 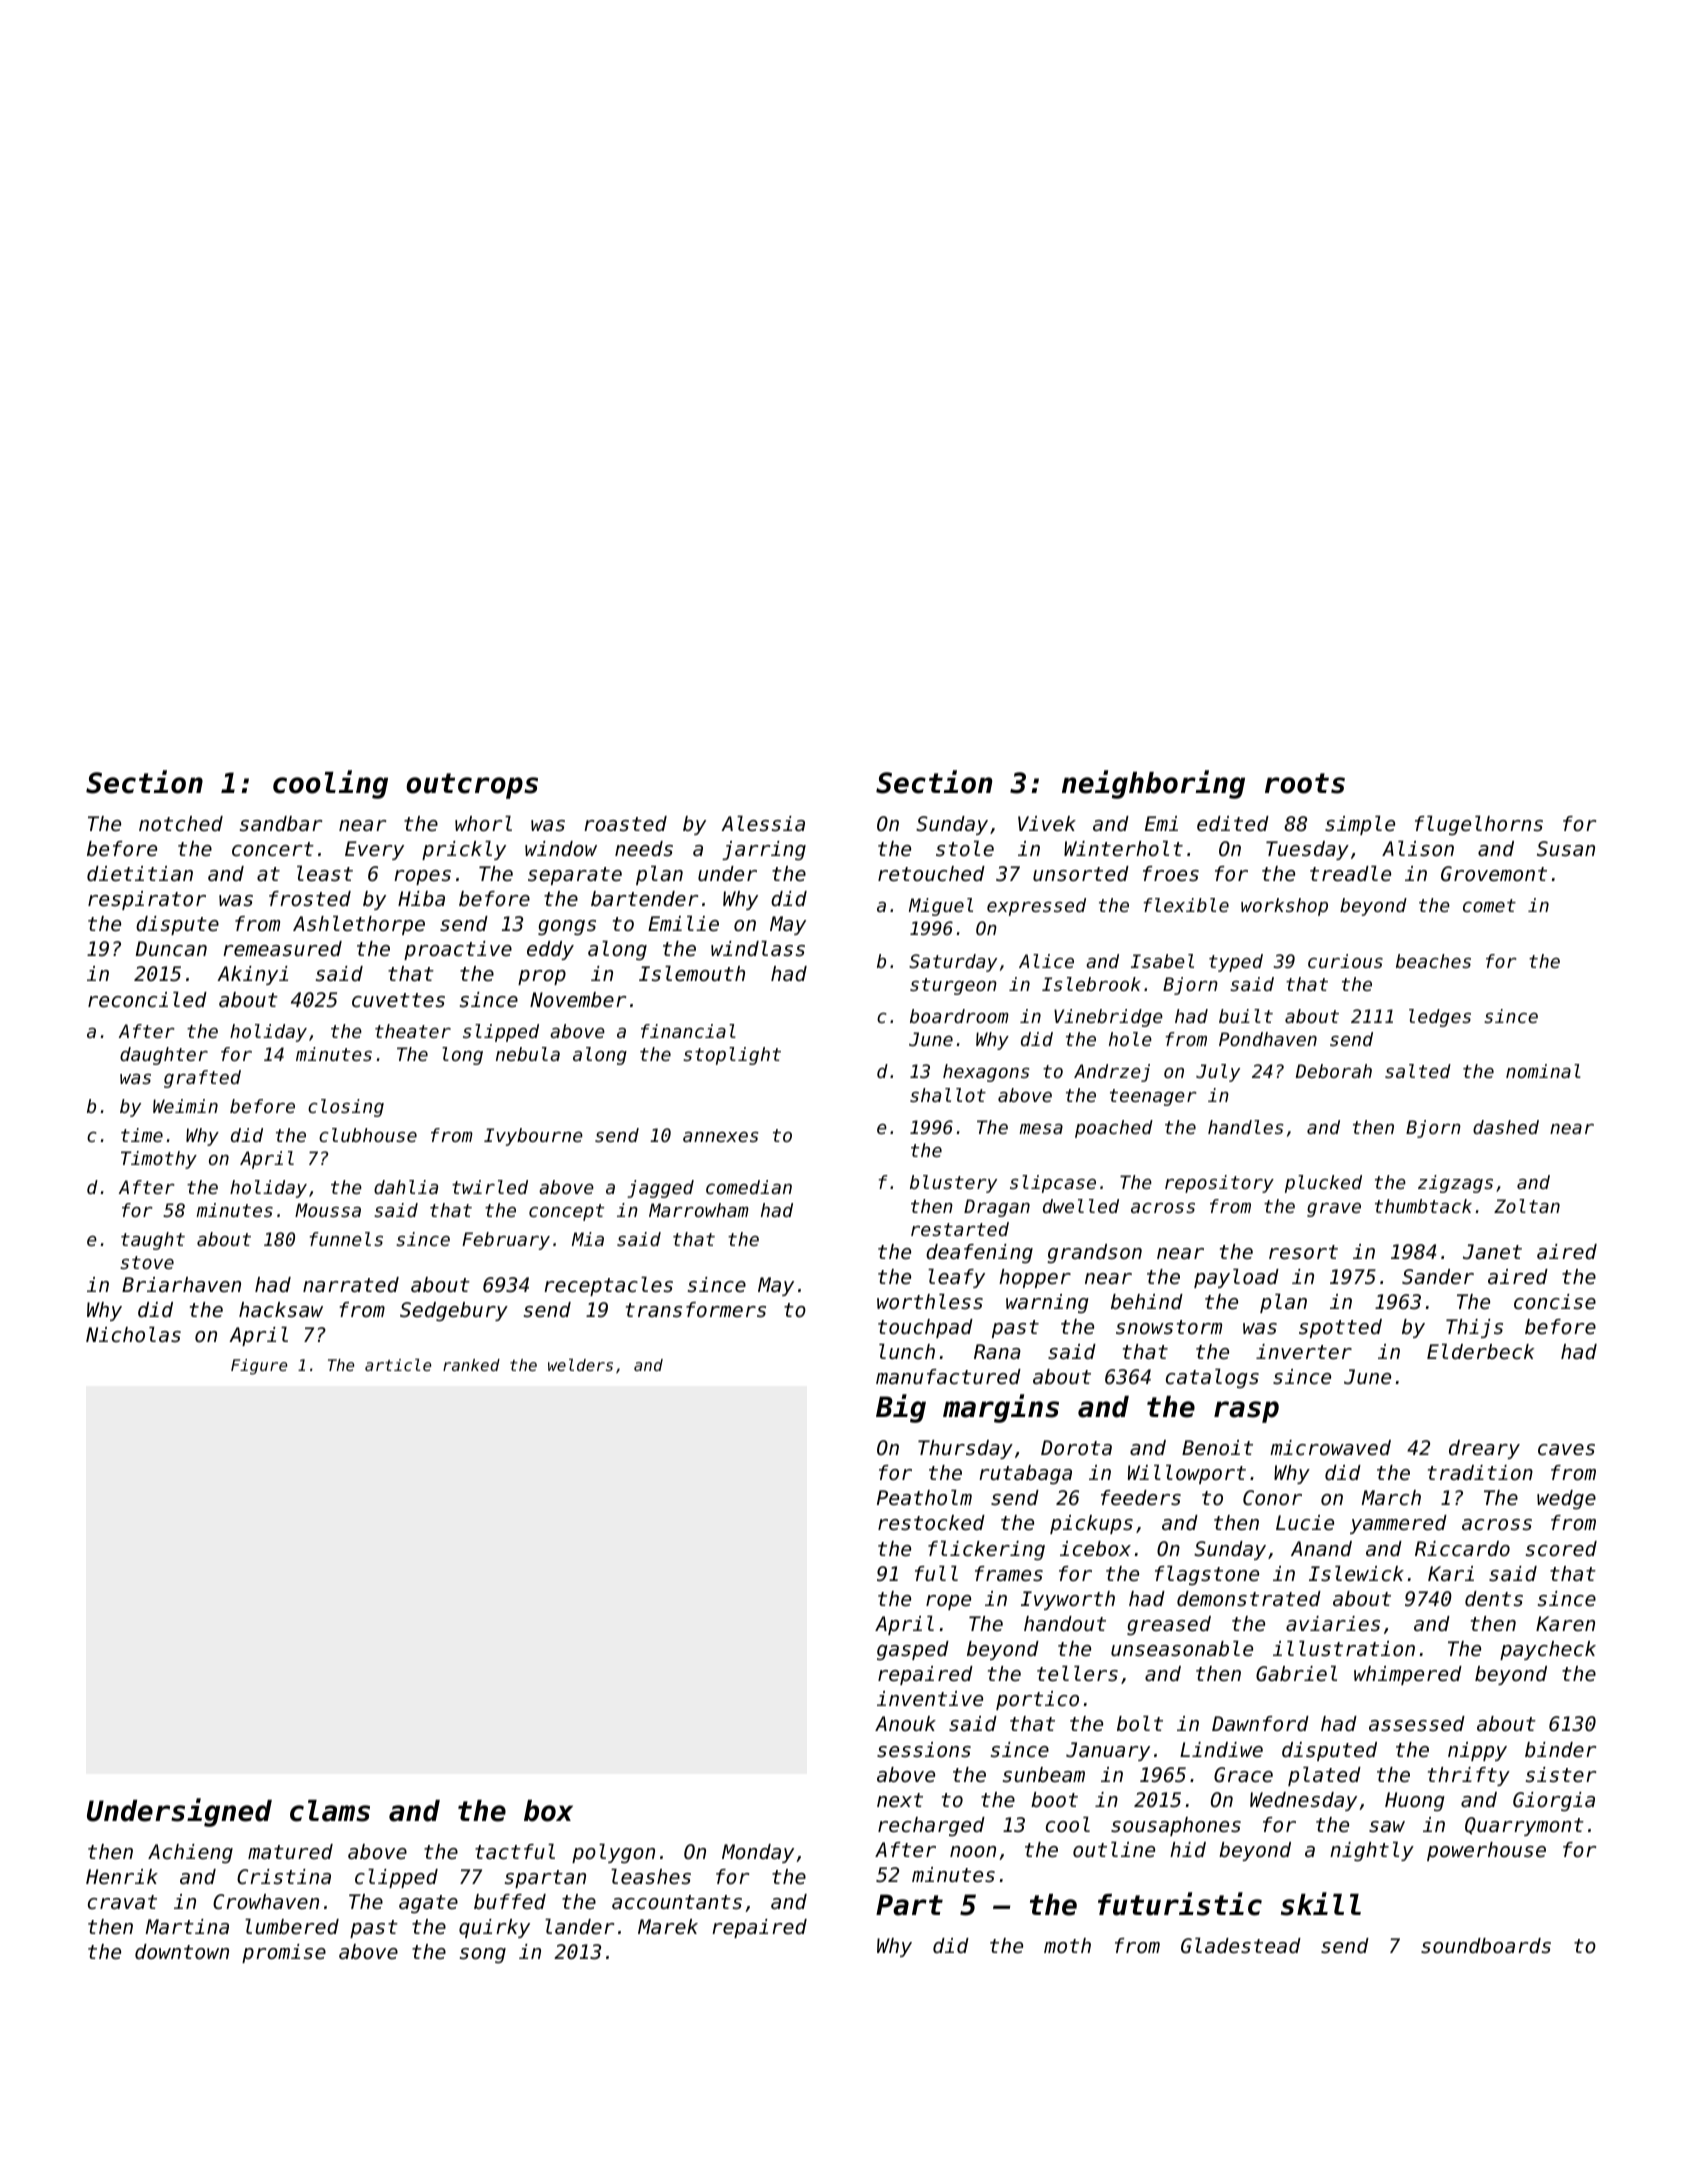 I want to click on welders, so click(x=580, y=1365).
